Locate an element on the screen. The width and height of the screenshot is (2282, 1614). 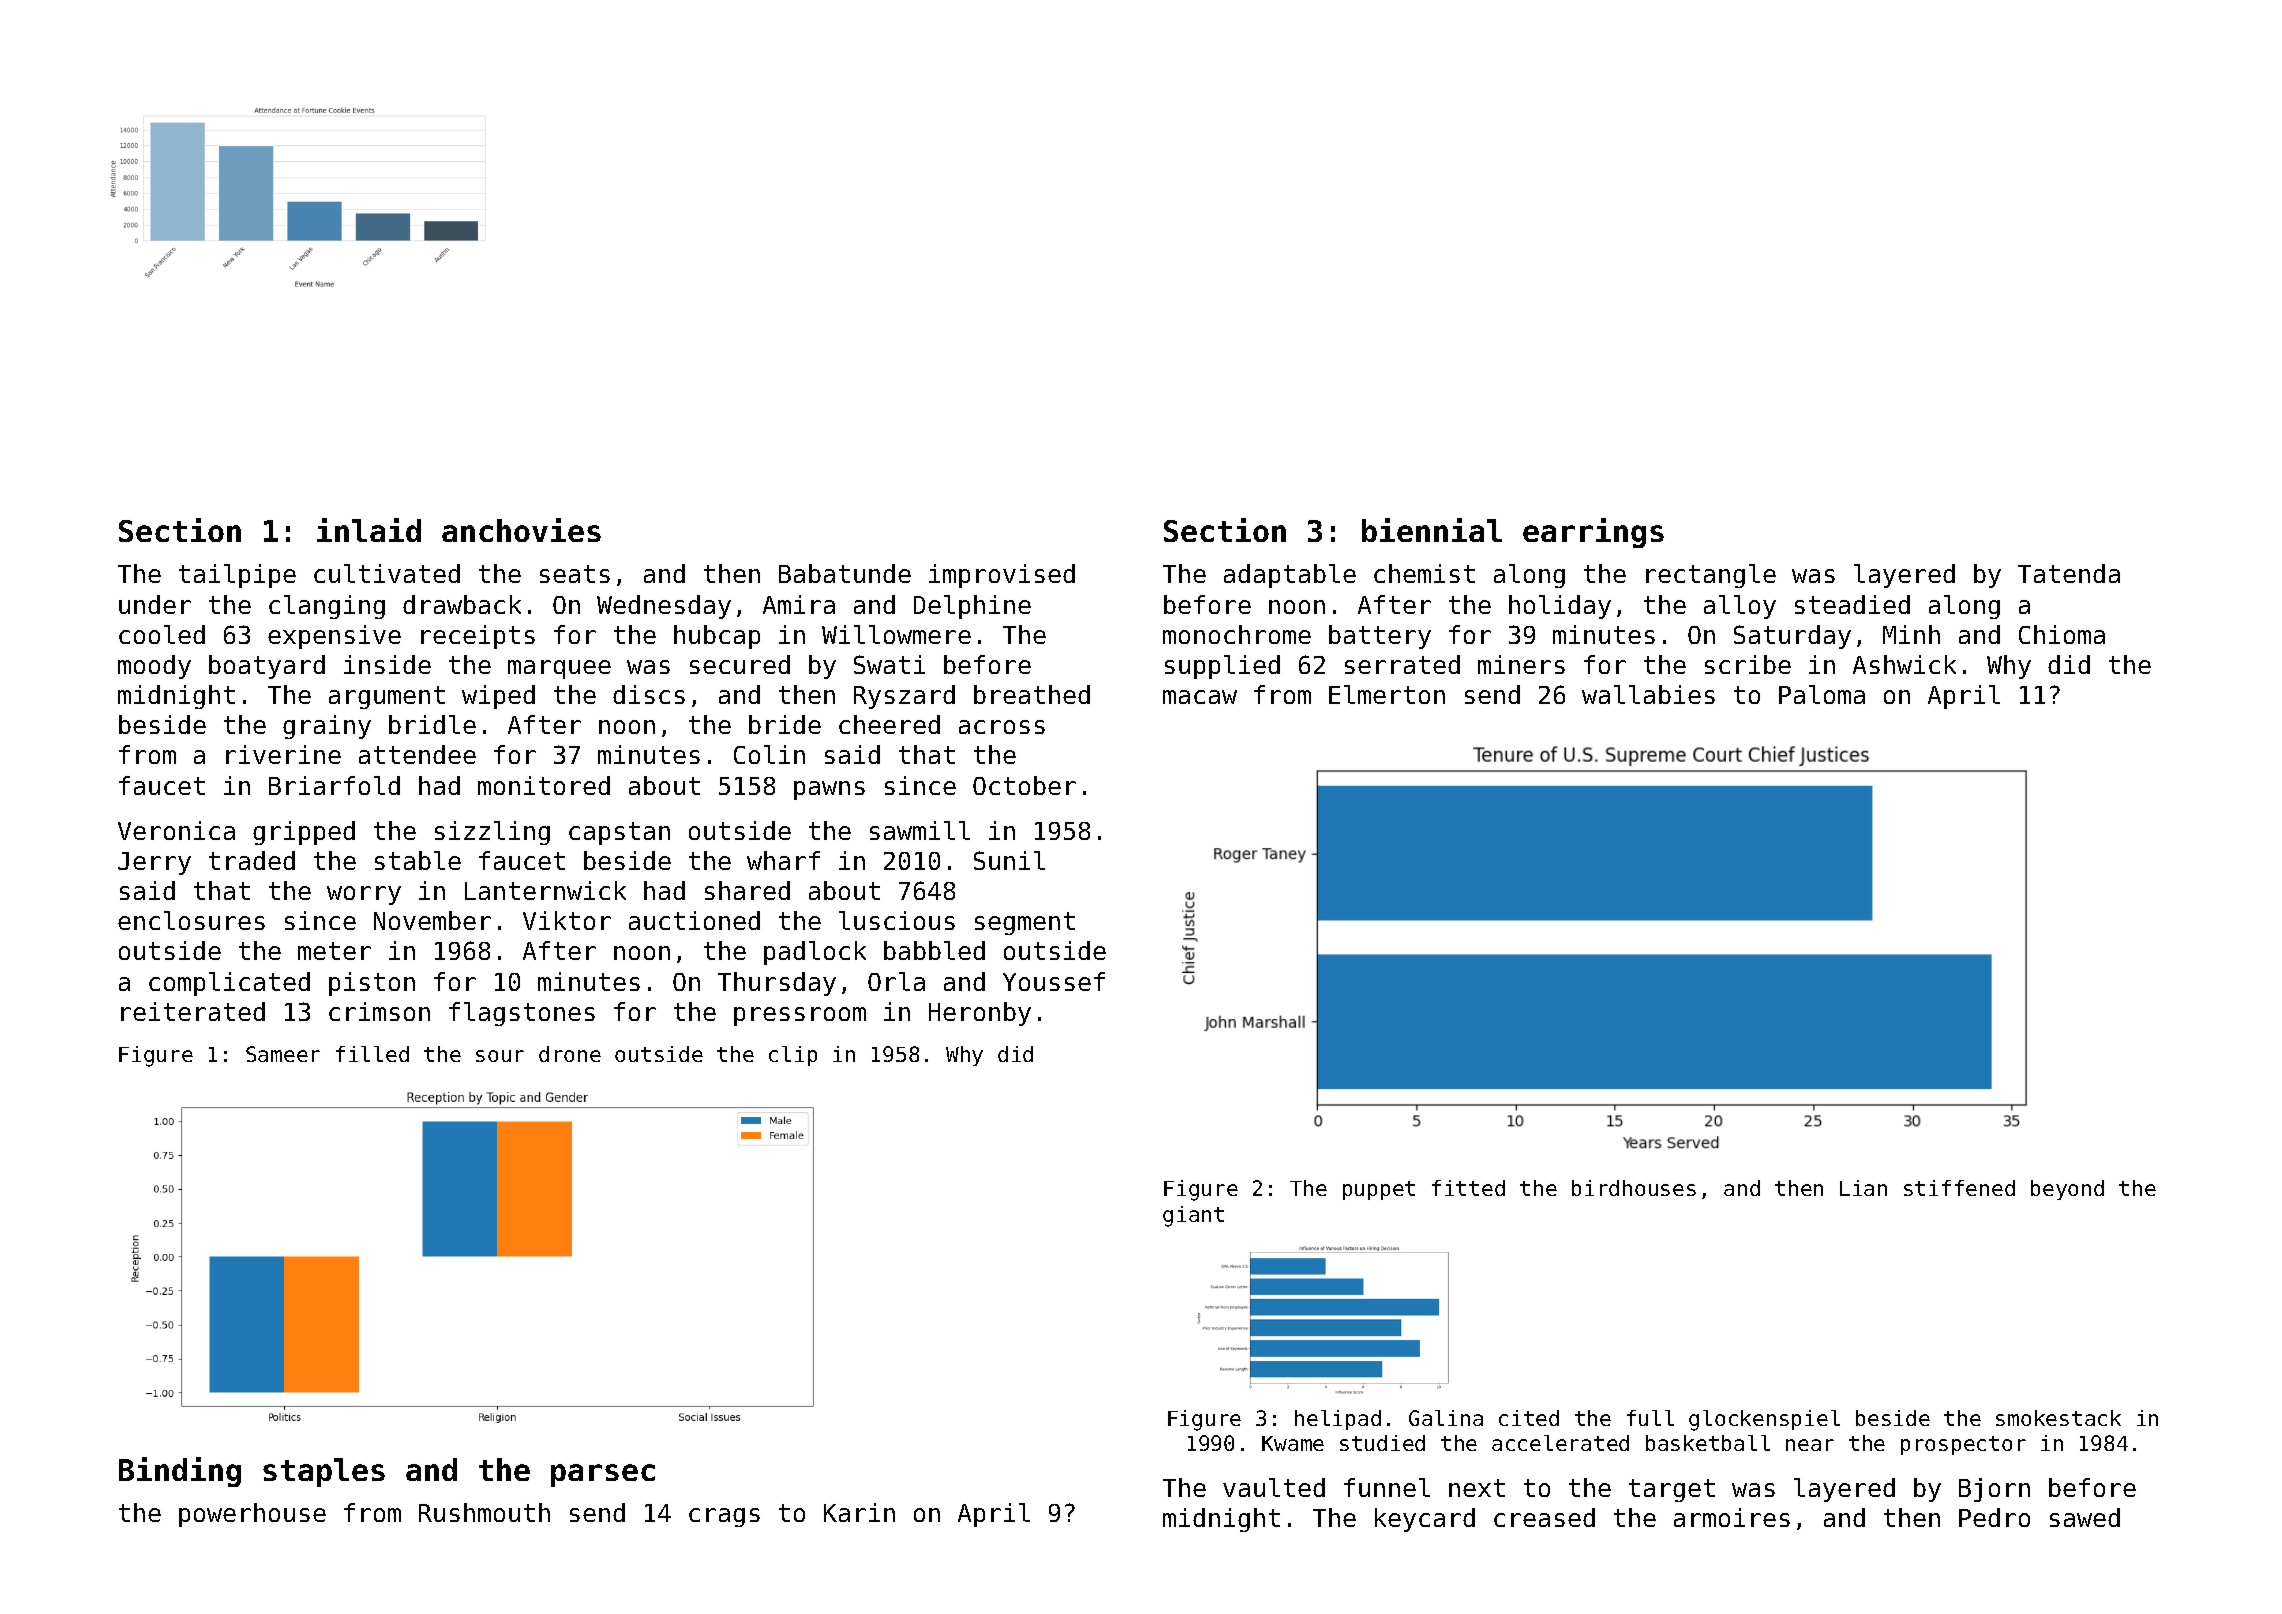
Viktor is located at coordinates (567, 920).
